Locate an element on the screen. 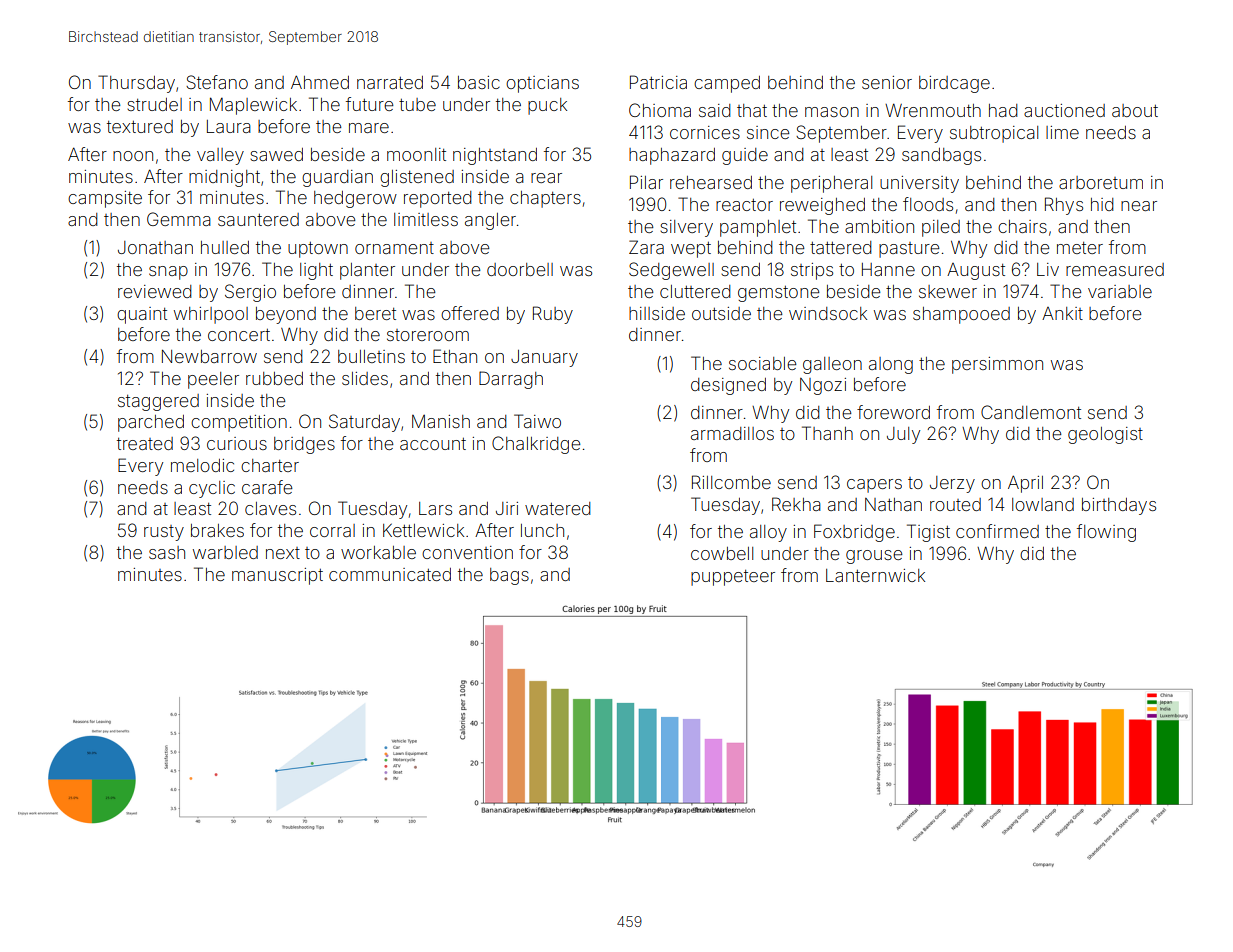 This screenshot has height=952, width=1233. senior is located at coordinates (887, 82).
